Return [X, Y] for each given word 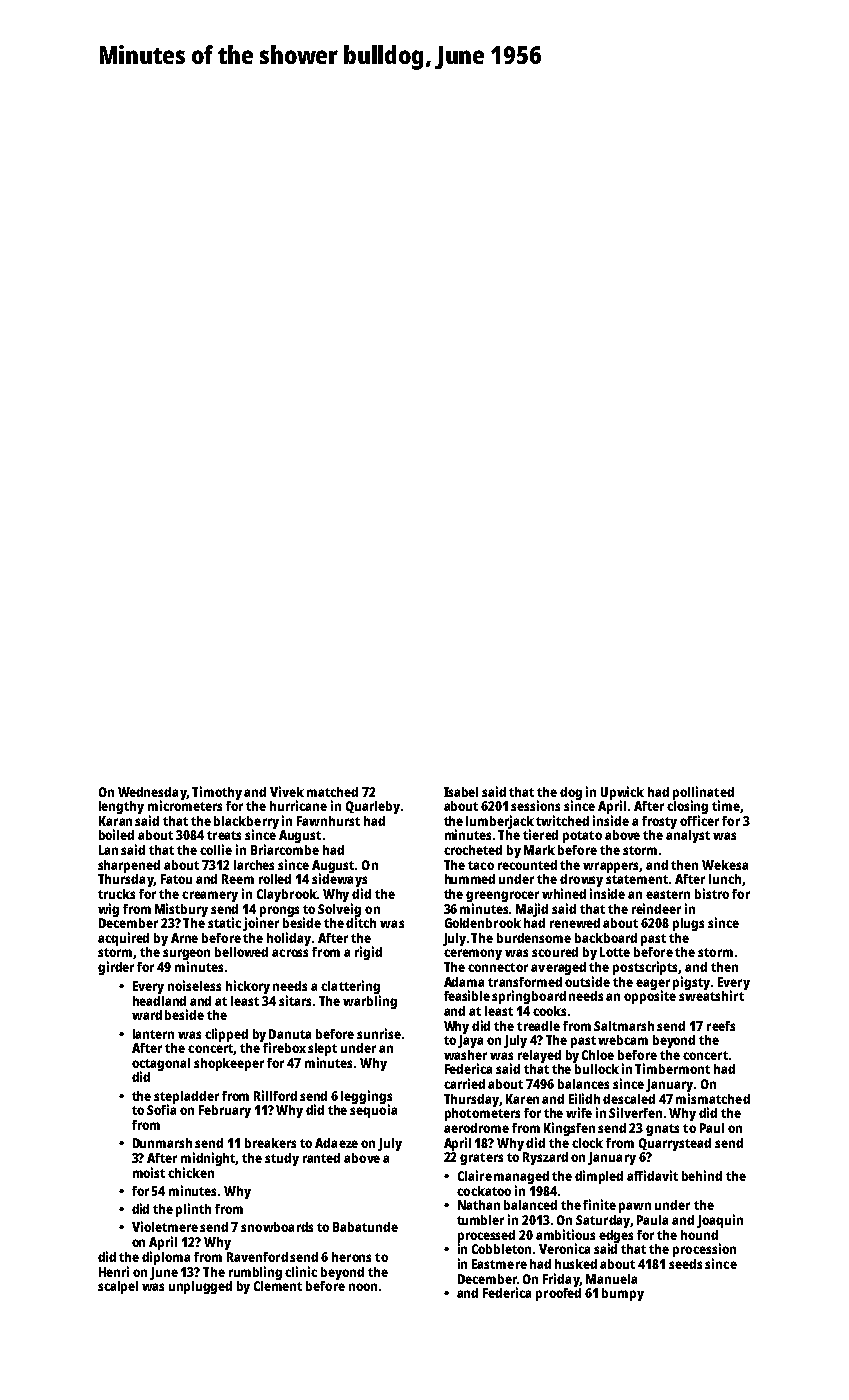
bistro [712, 893]
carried [464, 1083]
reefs [721, 1026]
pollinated [703, 793]
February [225, 1111]
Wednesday [152, 793]
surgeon [186, 954]
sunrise [379, 1033]
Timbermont [672, 1068]
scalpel [118, 1287]
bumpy [623, 1294]
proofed [558, 1294]
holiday [289, 939]
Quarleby [373, 807]
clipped [226, 1035]
